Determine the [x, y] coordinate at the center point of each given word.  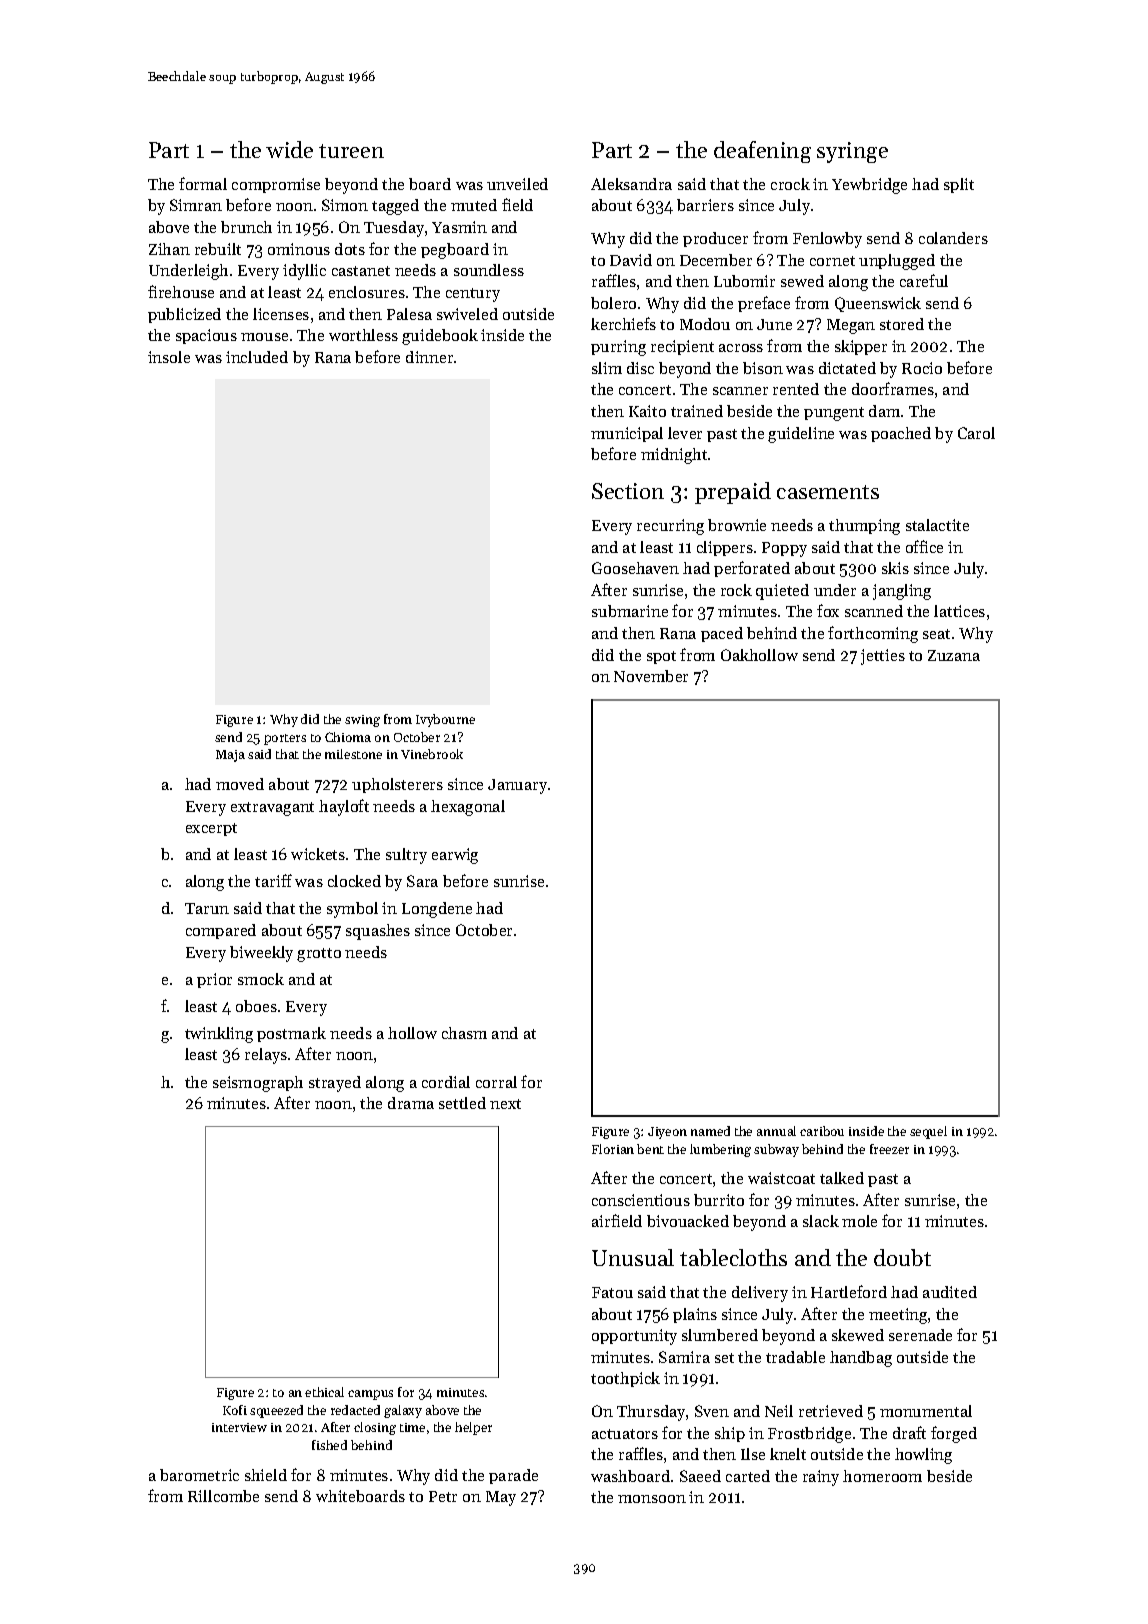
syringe [852, 152]
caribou [822, 1131]
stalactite [937, 525]
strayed [335, 1084]
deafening [762, 152]
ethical [324, 1392]
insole [169, 357]
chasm [464, 1033]
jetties [883, 657]
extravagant [272, 809]
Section [628, 491]
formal [203, 183]
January [517, 786]
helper [473, 1428]
